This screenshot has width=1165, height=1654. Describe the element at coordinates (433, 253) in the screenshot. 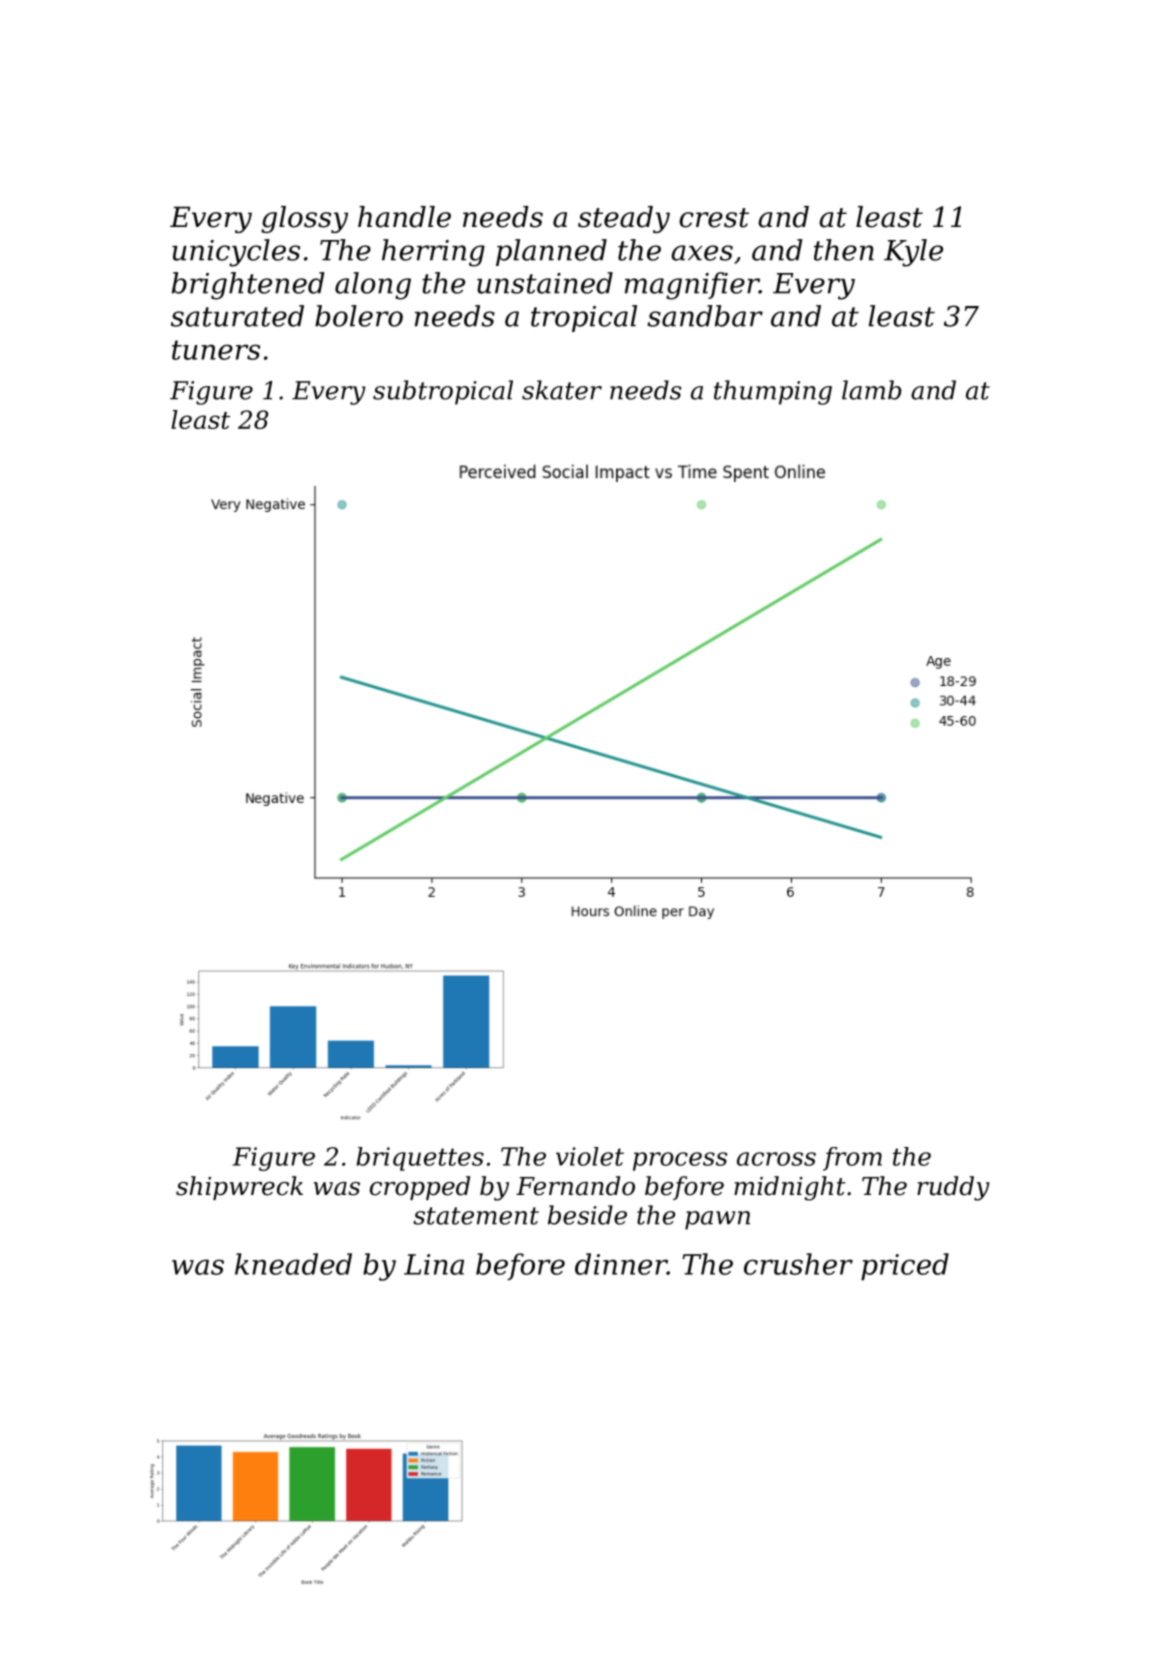

I see `herring` at that location.
